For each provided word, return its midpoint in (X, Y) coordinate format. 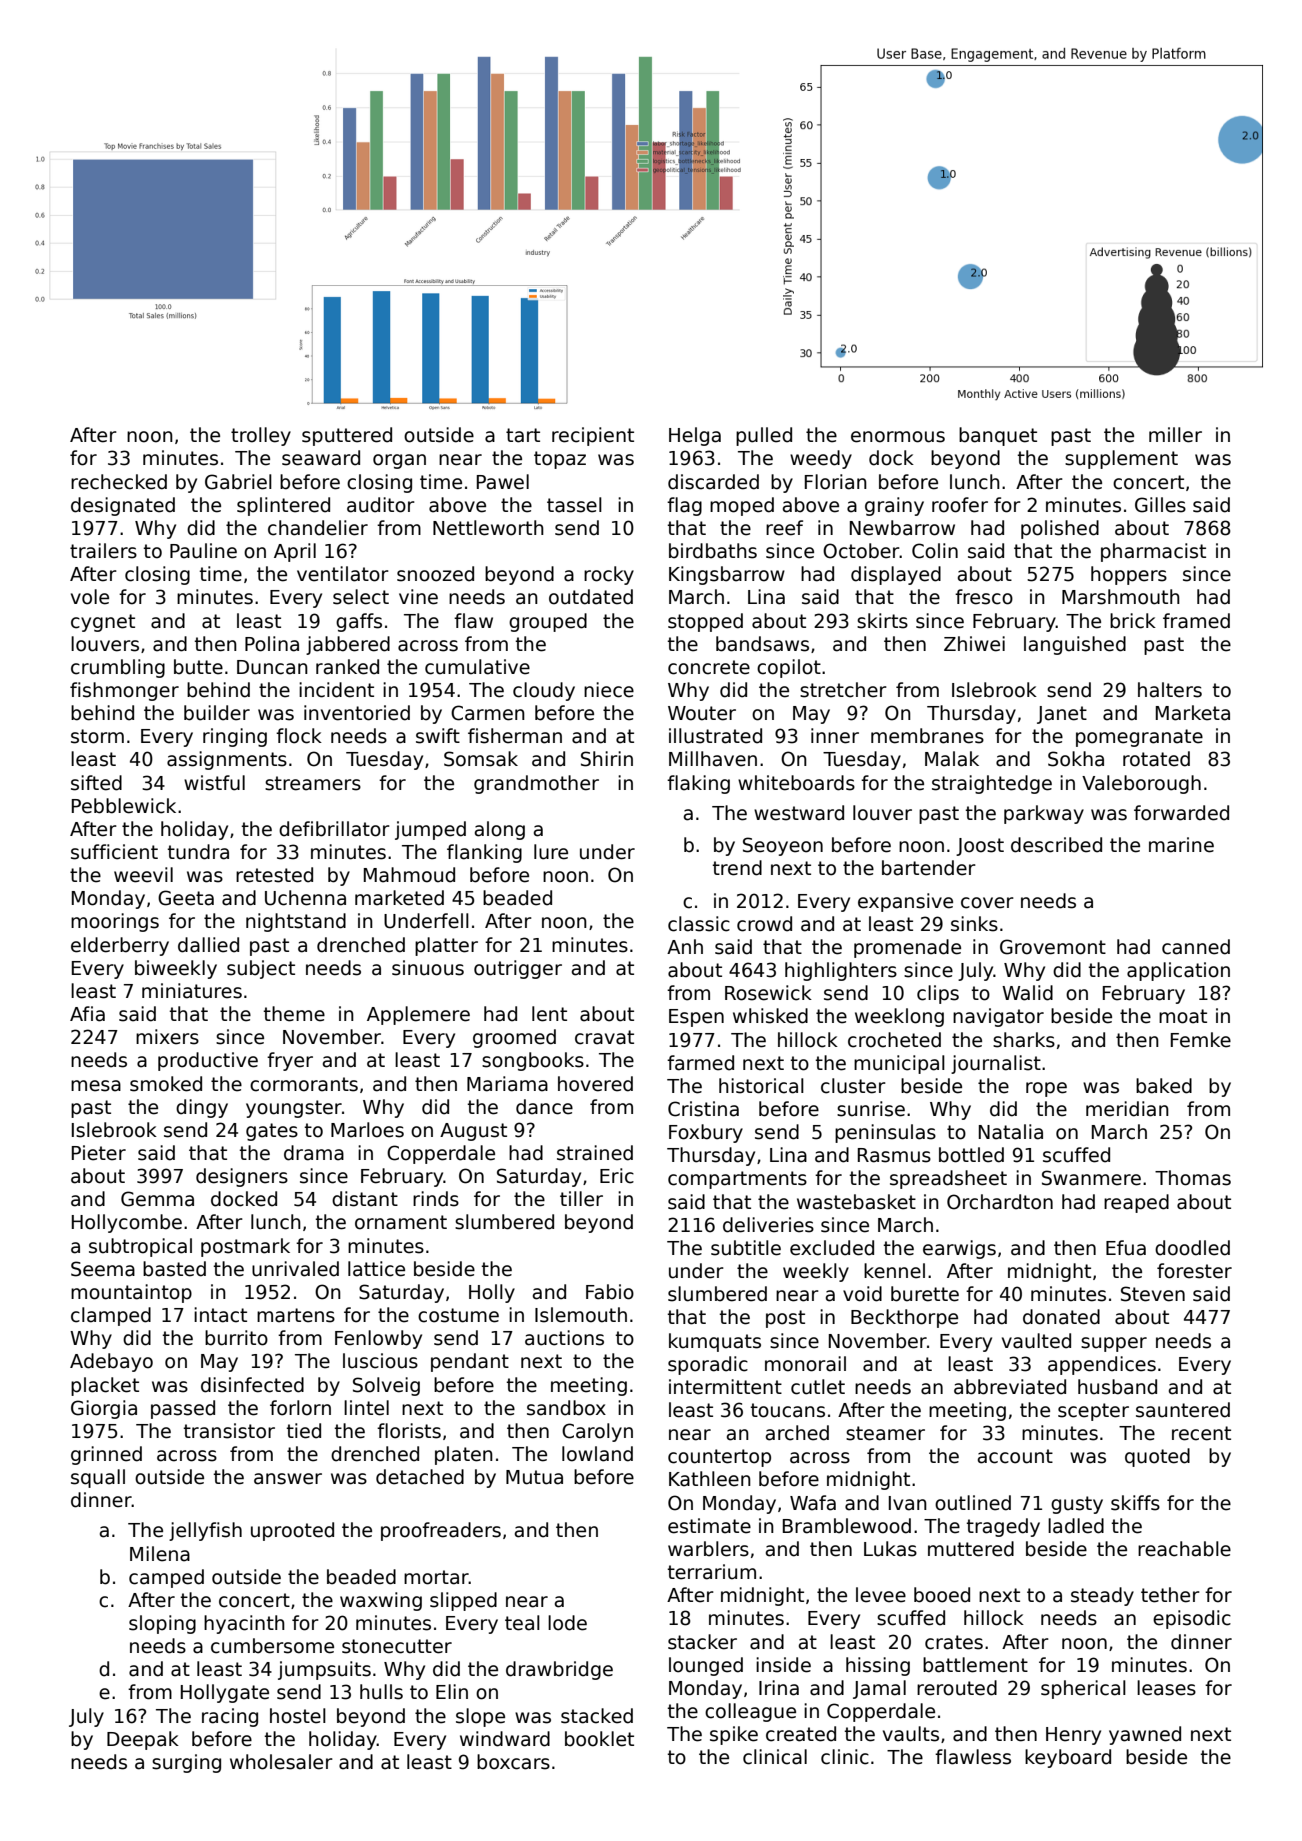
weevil (143, 875)
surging (186, 1763)
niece (609, 690)
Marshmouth (1121, 597)
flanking (484, 853)
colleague (750, 1712)
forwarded (1181, 813)
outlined (973, 1503)
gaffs (359, 622)
